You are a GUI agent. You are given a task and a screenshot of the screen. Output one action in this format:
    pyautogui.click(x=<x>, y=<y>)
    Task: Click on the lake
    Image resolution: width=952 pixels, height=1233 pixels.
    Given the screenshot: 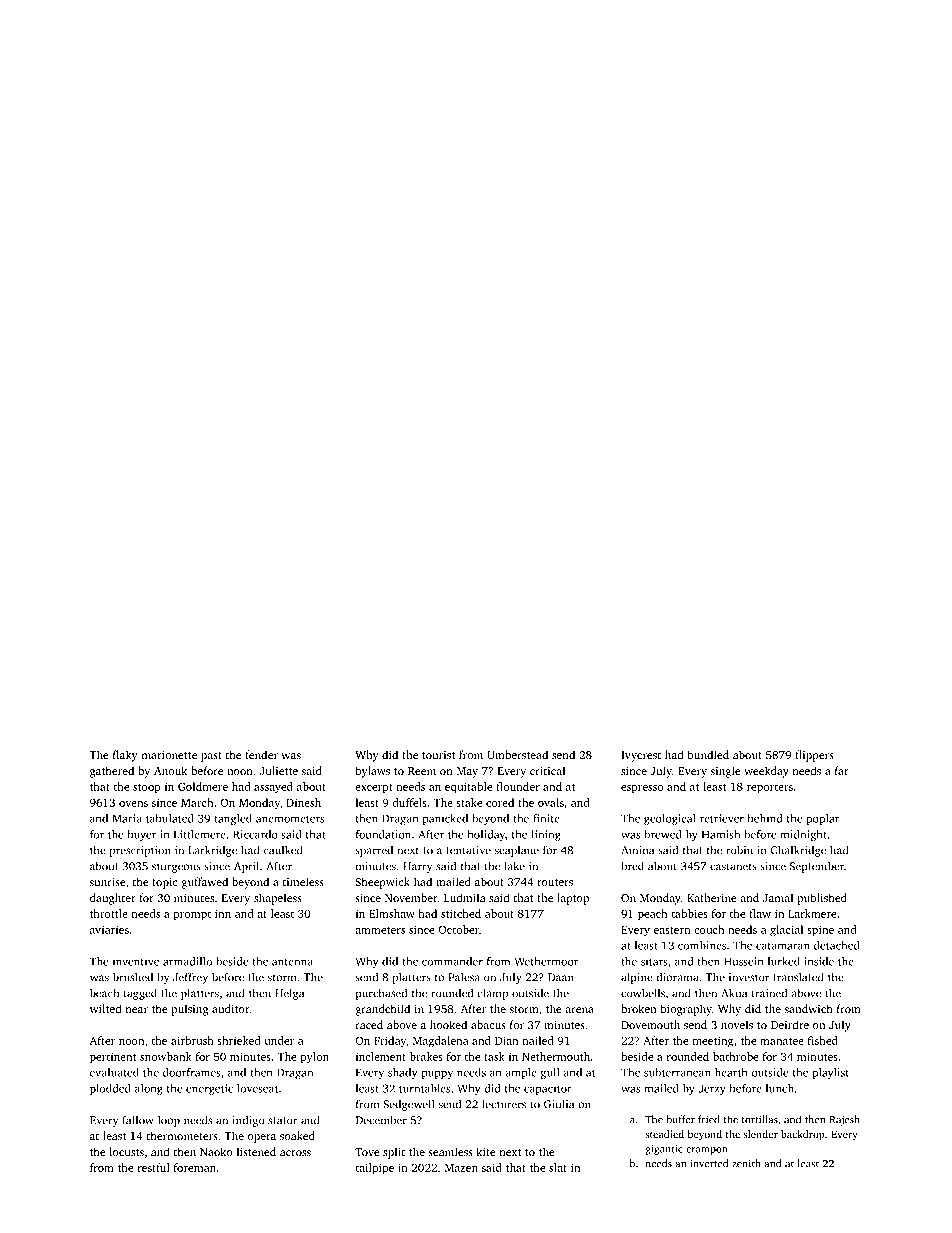 What is the action you would take?
    pyautogui.click(x=514, y=866)
